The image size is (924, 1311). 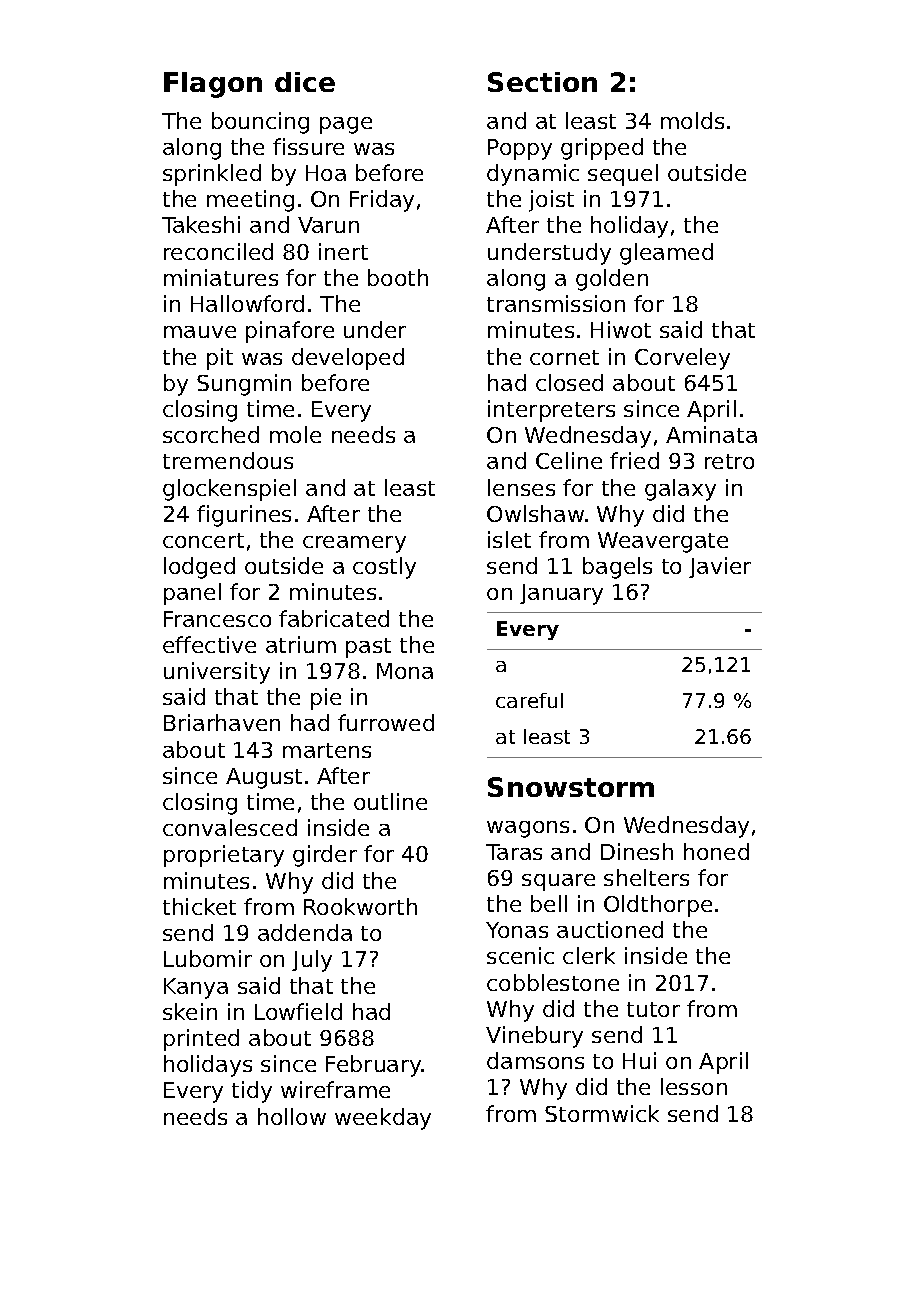 What do you see at coordinates (405, 671) in the image?
I see `Mona` at bounding box center [405, 671].
